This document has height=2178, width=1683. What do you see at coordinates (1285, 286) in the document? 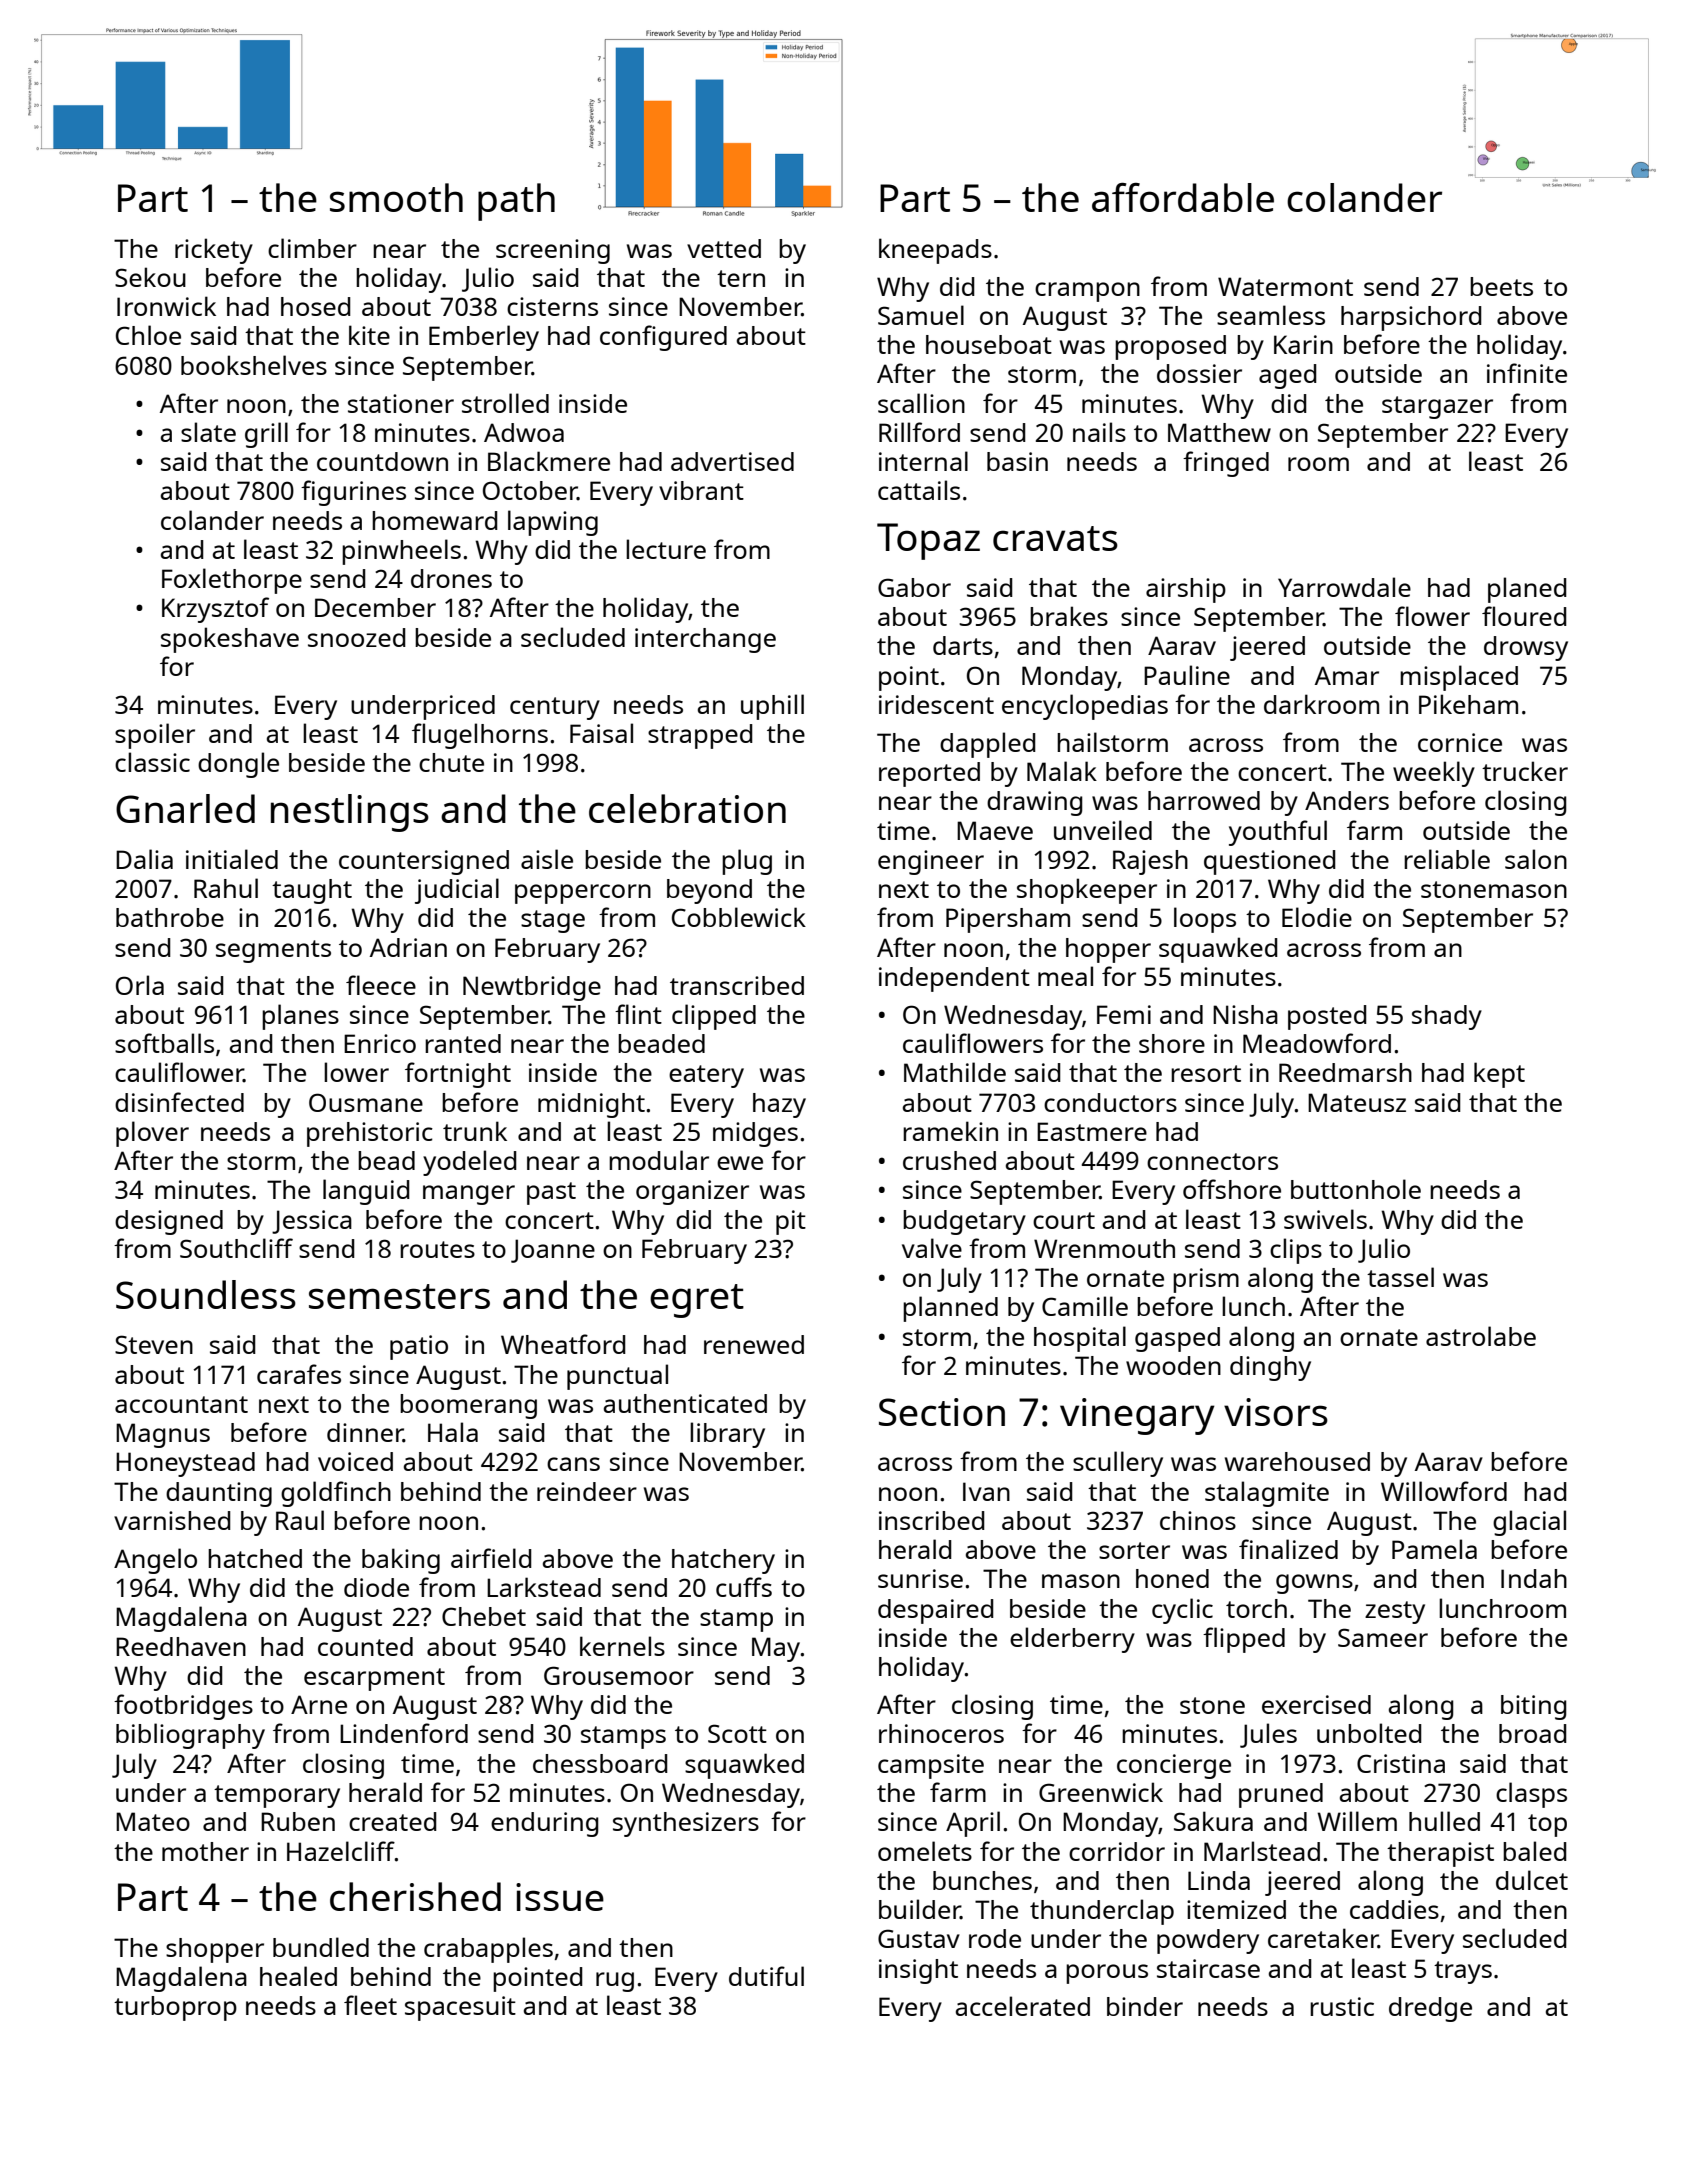
I see `Watermont` at bounding box center [1285, 286].
